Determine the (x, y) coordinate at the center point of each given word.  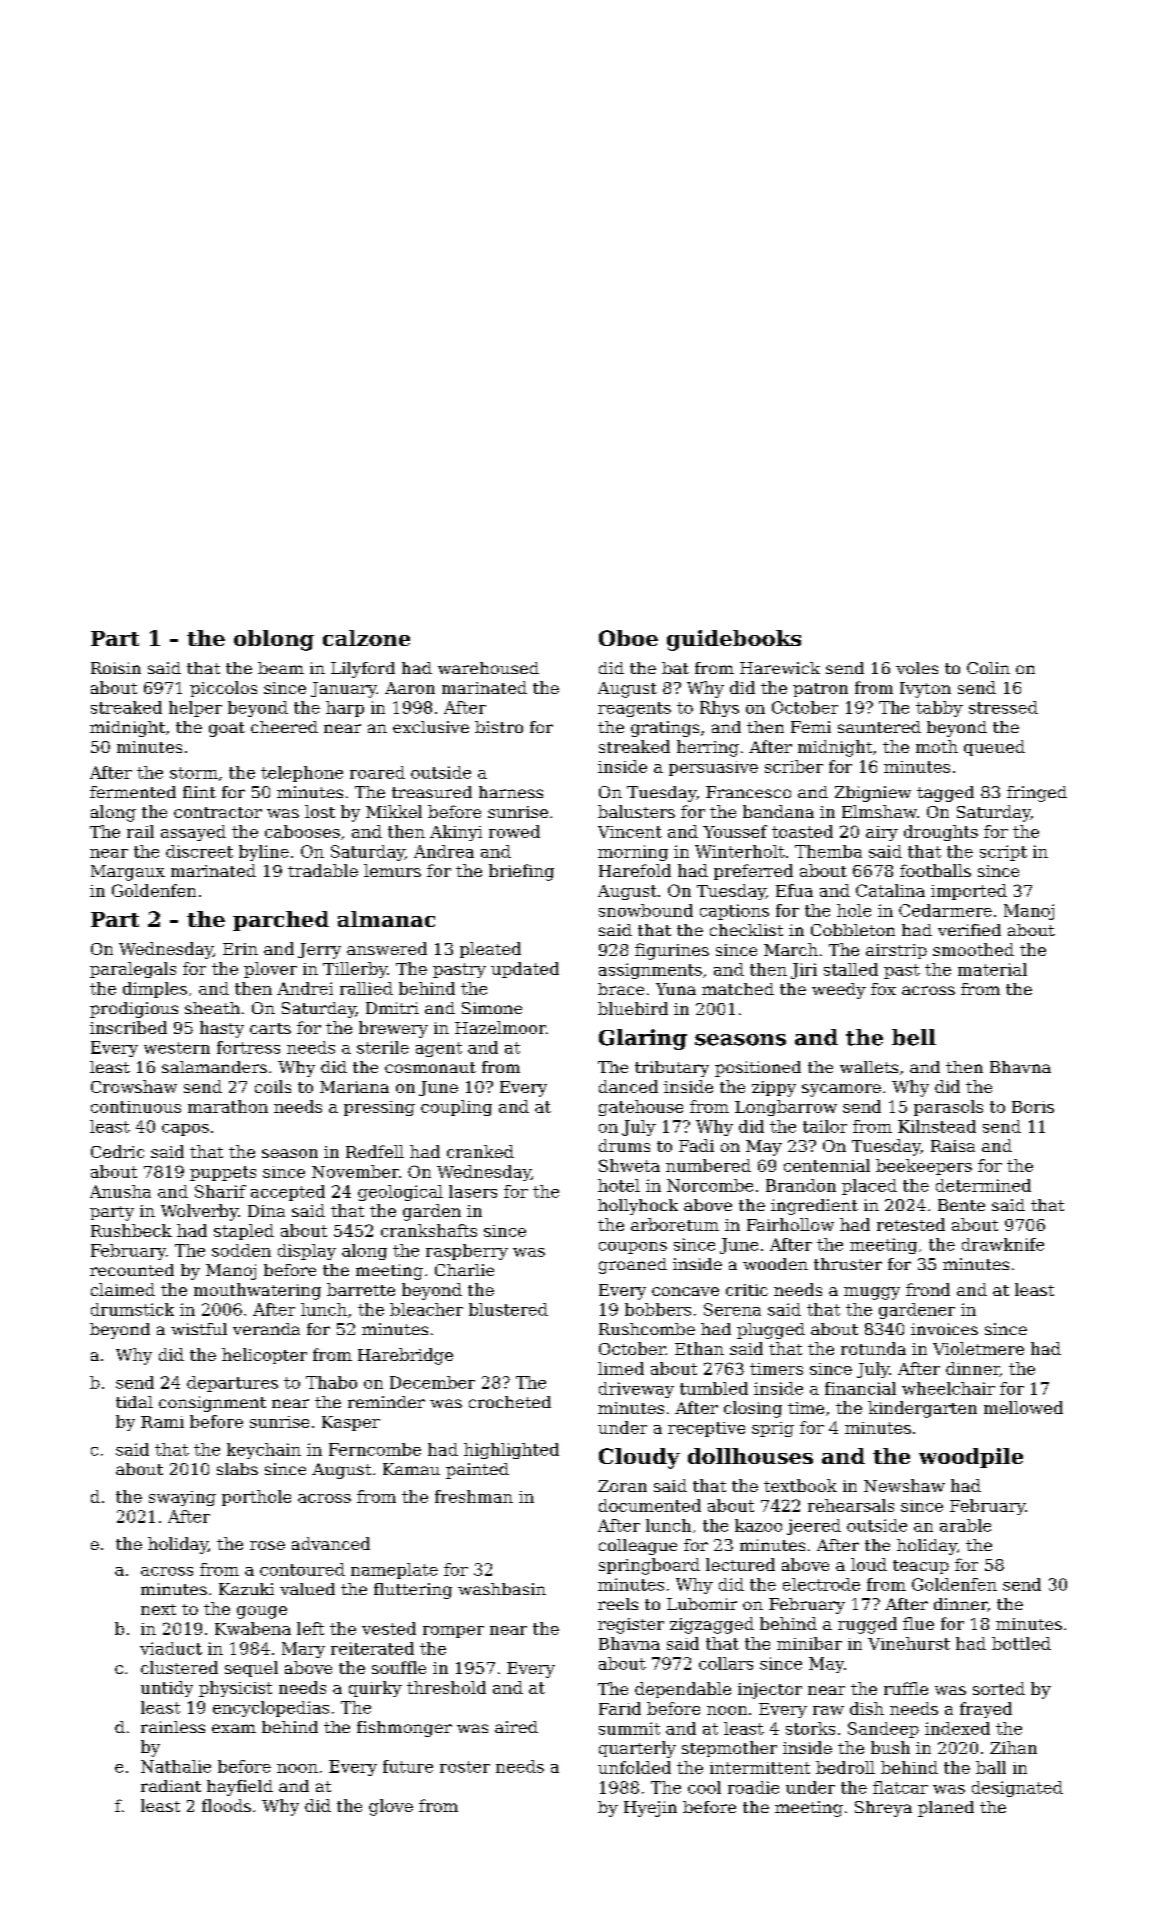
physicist (235, 1689)
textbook (800, 1485)
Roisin (116, 668)
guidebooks (734, 640)
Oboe (628, 638)
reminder (386, 1402)
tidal (134, 1402)
